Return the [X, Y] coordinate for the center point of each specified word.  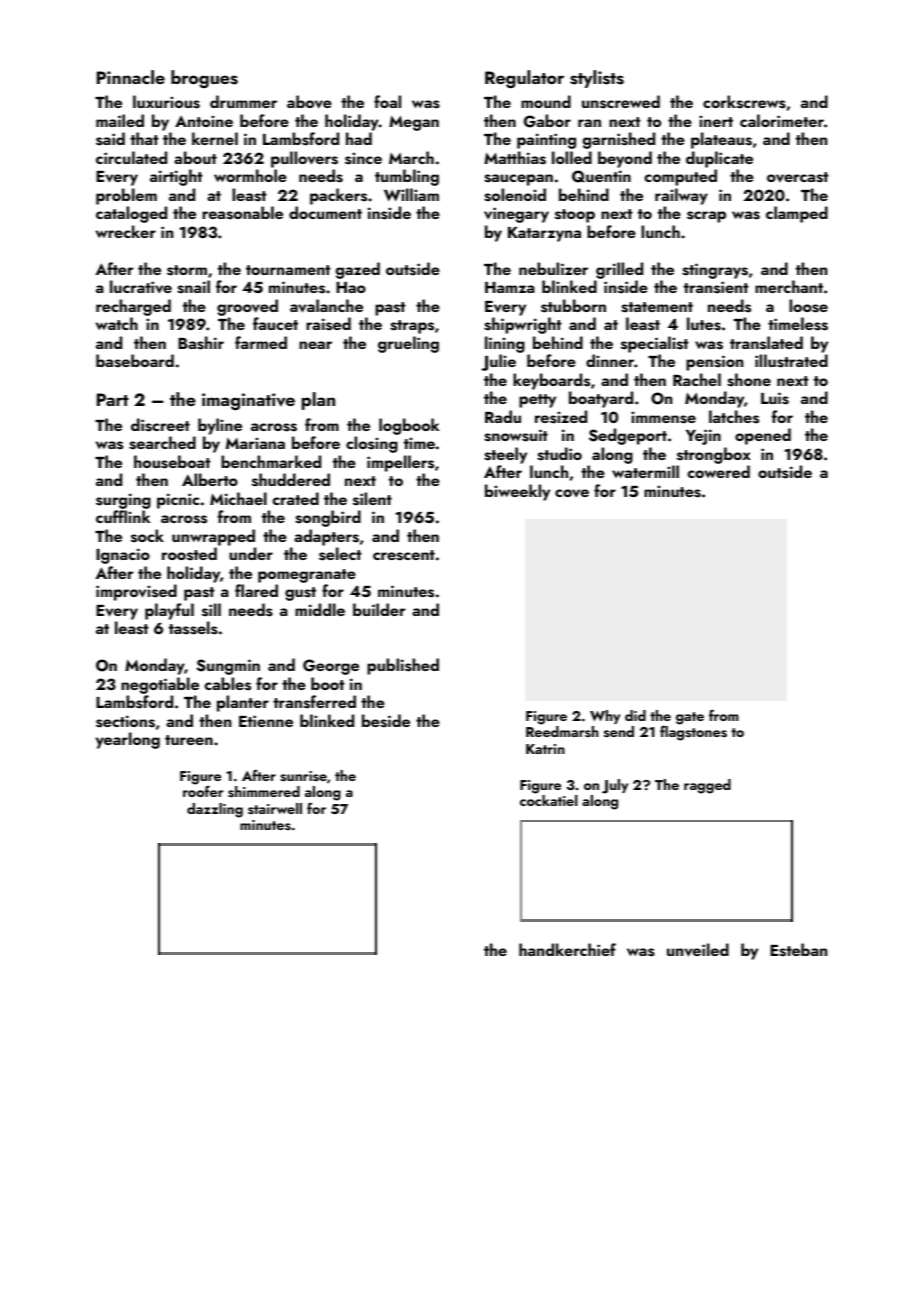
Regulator [524, 79]
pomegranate [307, 576]
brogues [204, 79]
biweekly [517, 492]
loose [808, 306]
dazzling [215, 810]
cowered [718, 471]
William [411, 194]
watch [117, 323]
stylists [597, 79]
